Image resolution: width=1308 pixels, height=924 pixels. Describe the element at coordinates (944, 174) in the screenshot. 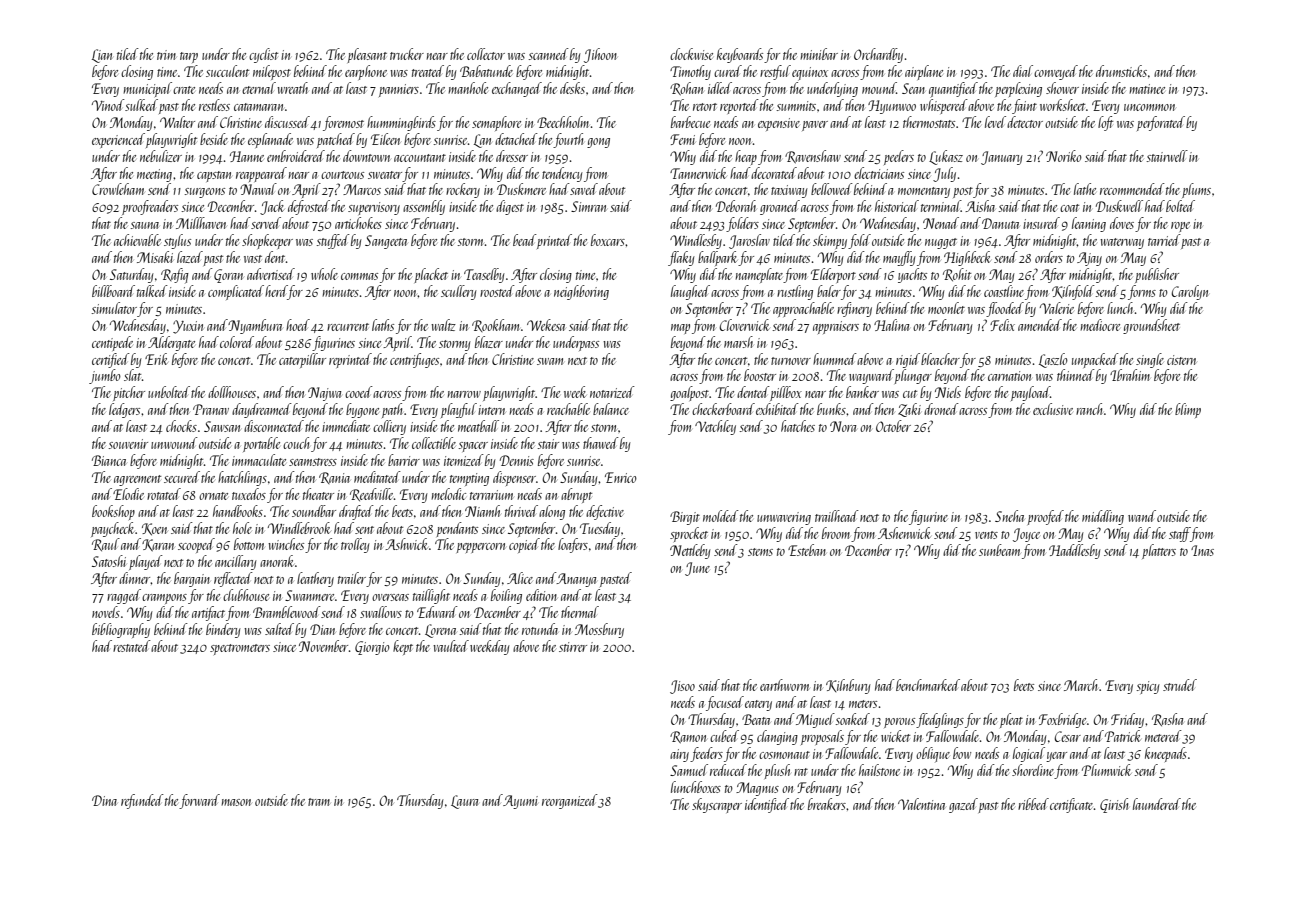

I see `July` at that location.
